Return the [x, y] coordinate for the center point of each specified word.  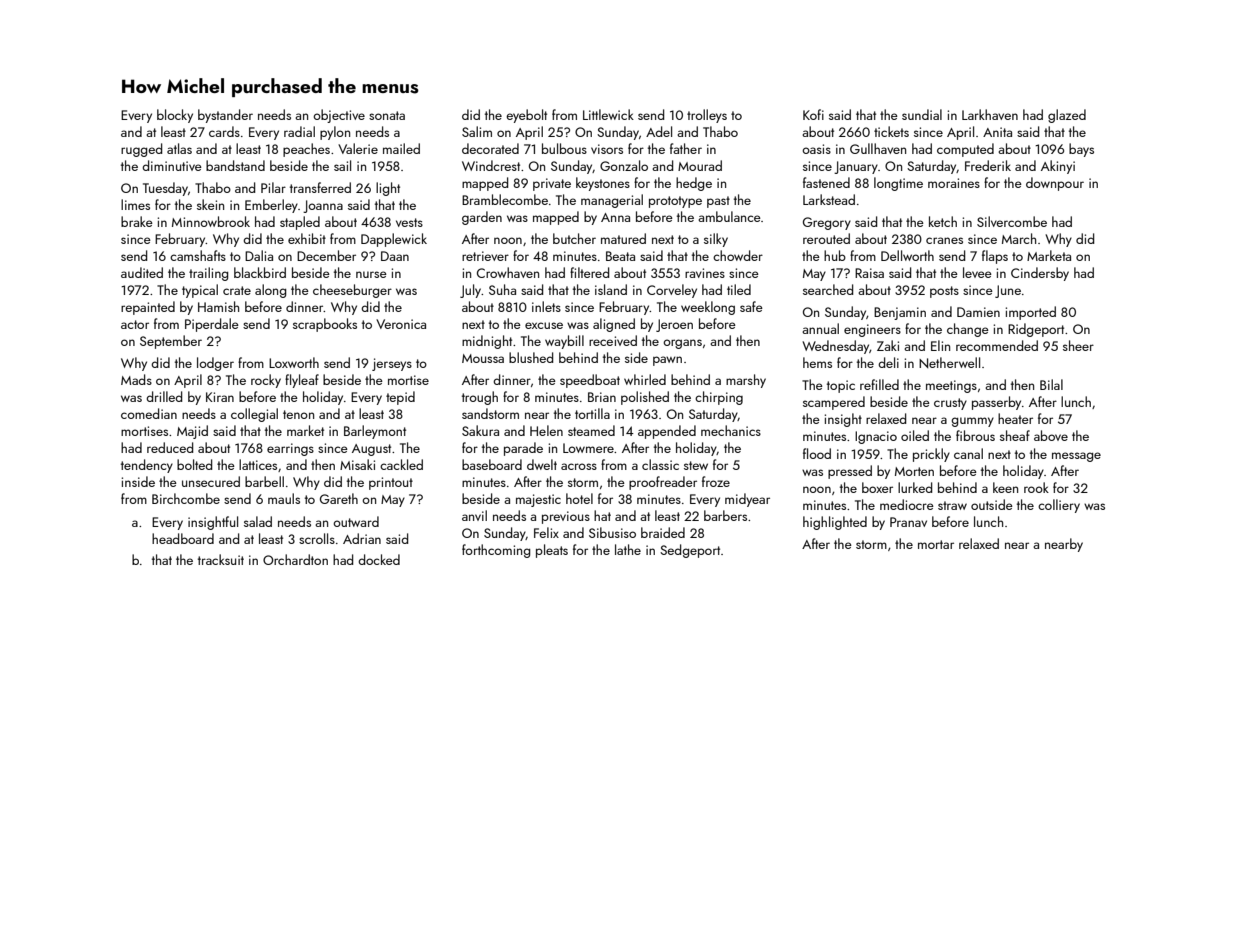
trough [480, 398]
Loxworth [294, 362]
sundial [922, 114]
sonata [387, 115]
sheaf [1015, 435]
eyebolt [526, 116]
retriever [485, 256]
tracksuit [221, 559]
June [1008, 291]
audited [142, 272]
